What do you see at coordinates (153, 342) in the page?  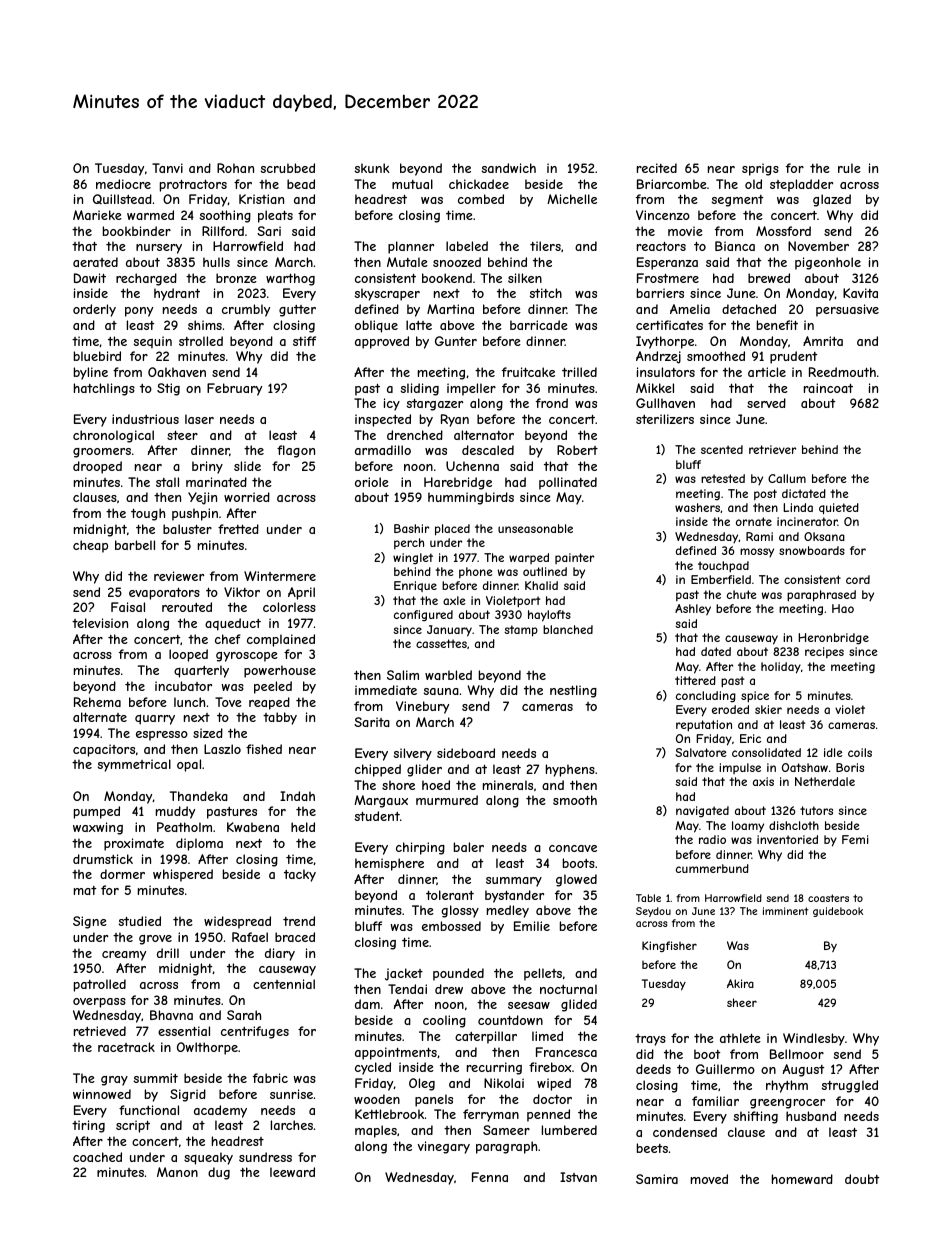 I see `sequin` at bounding box center [153, 342].
